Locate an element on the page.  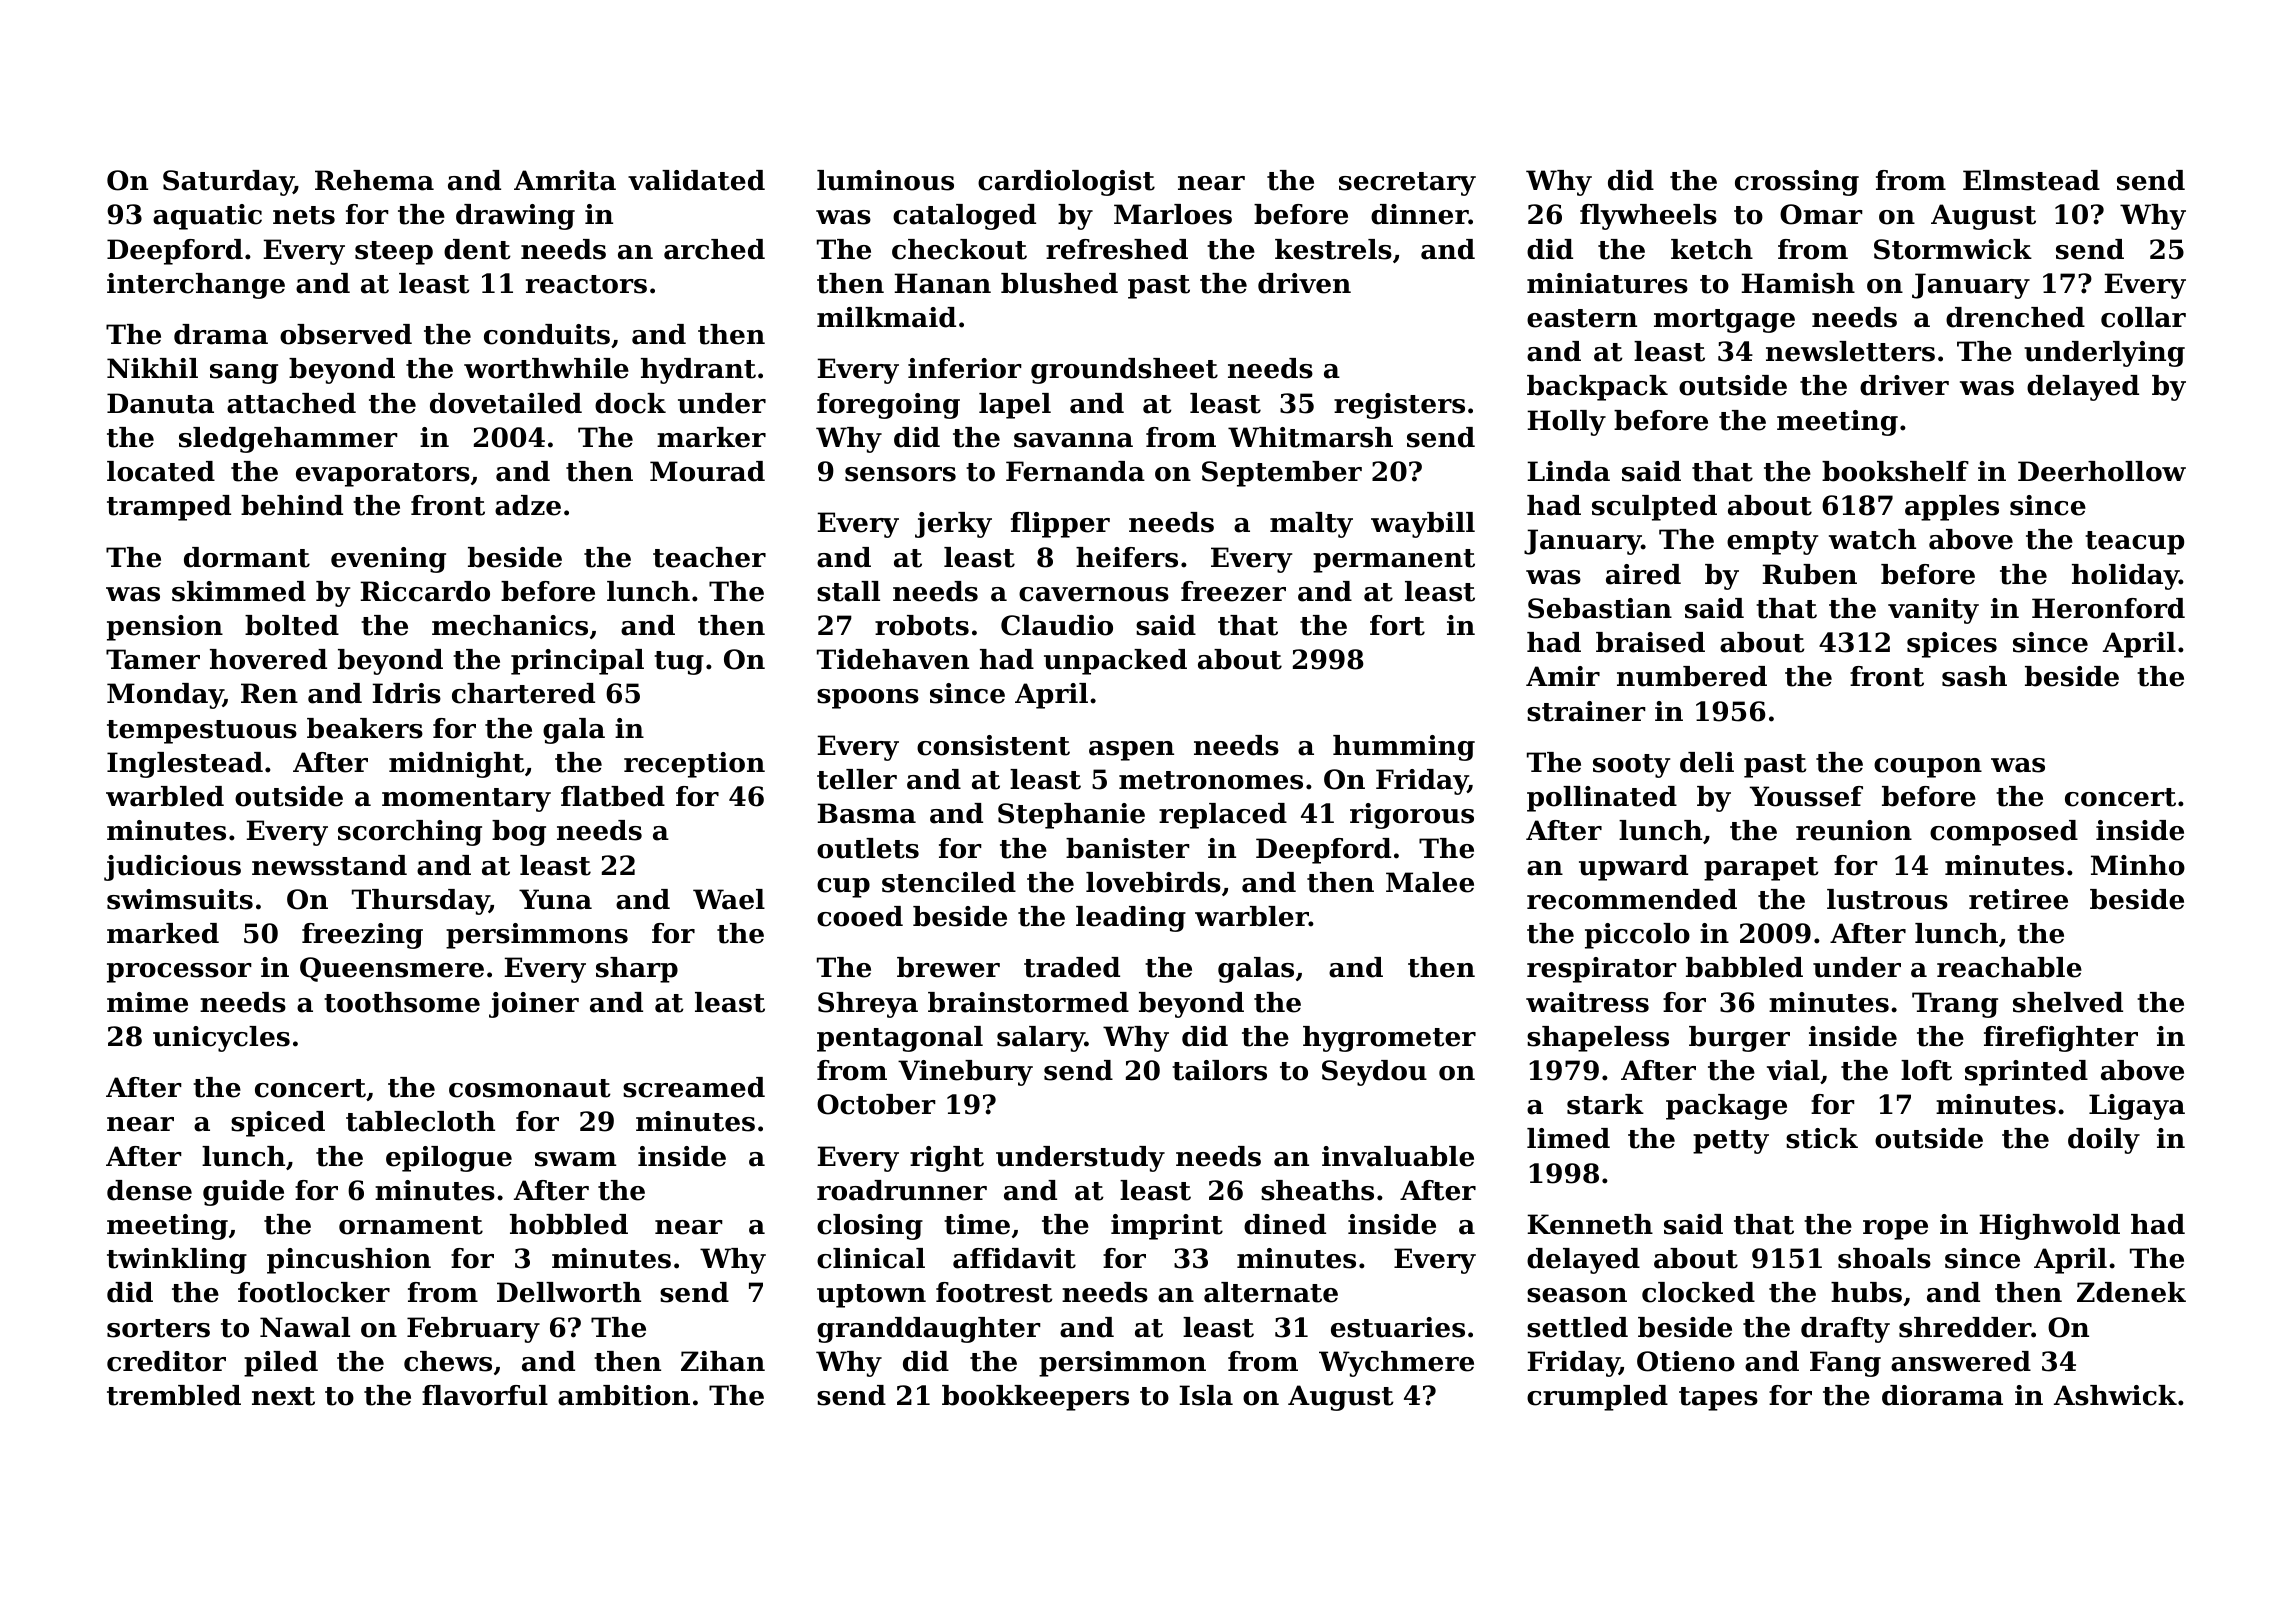
Riccardo is located at coordinates (425, 591).
